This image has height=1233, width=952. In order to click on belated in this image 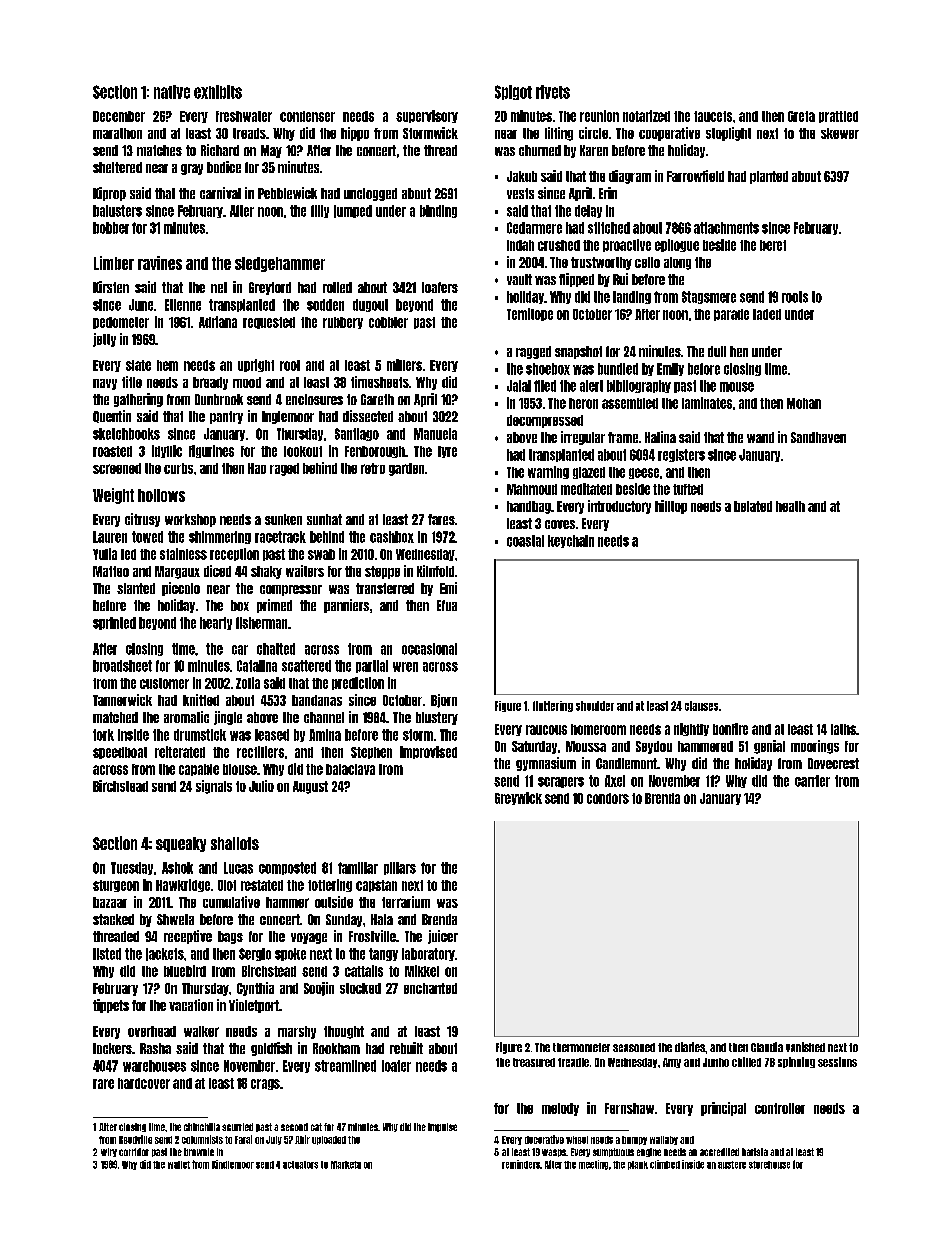, I will do `click(753, 506)`.
